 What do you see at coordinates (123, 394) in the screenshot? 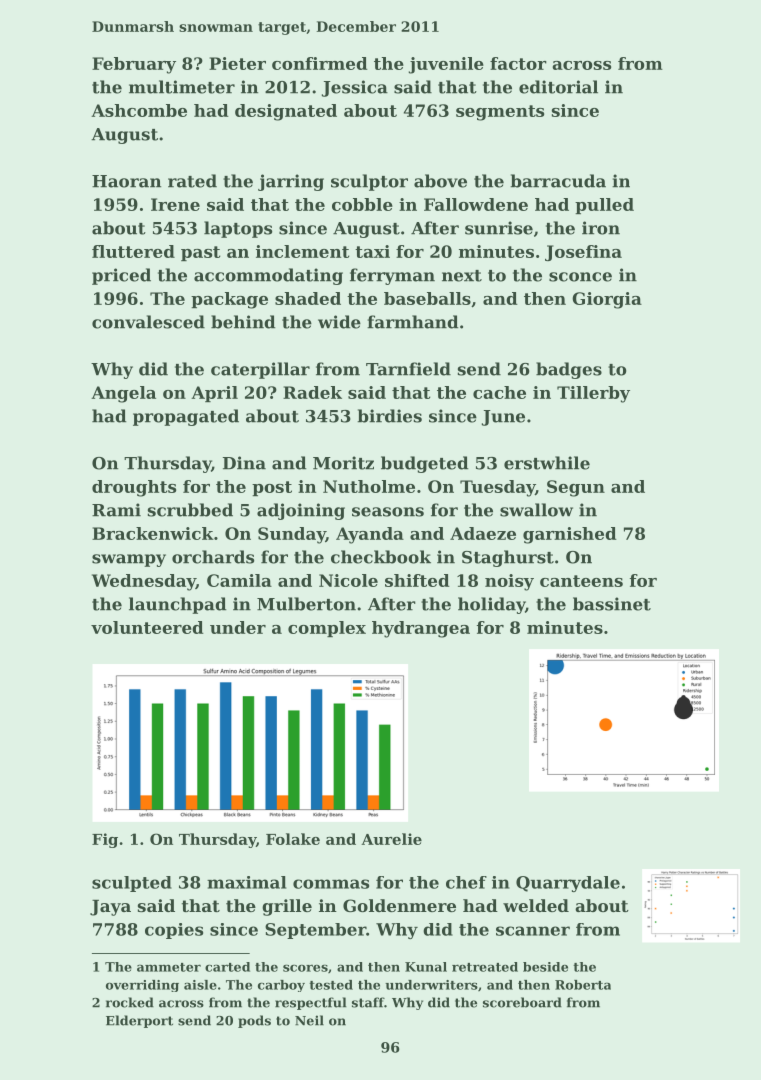
I see `Angela` at bounding box center [123, 394].
